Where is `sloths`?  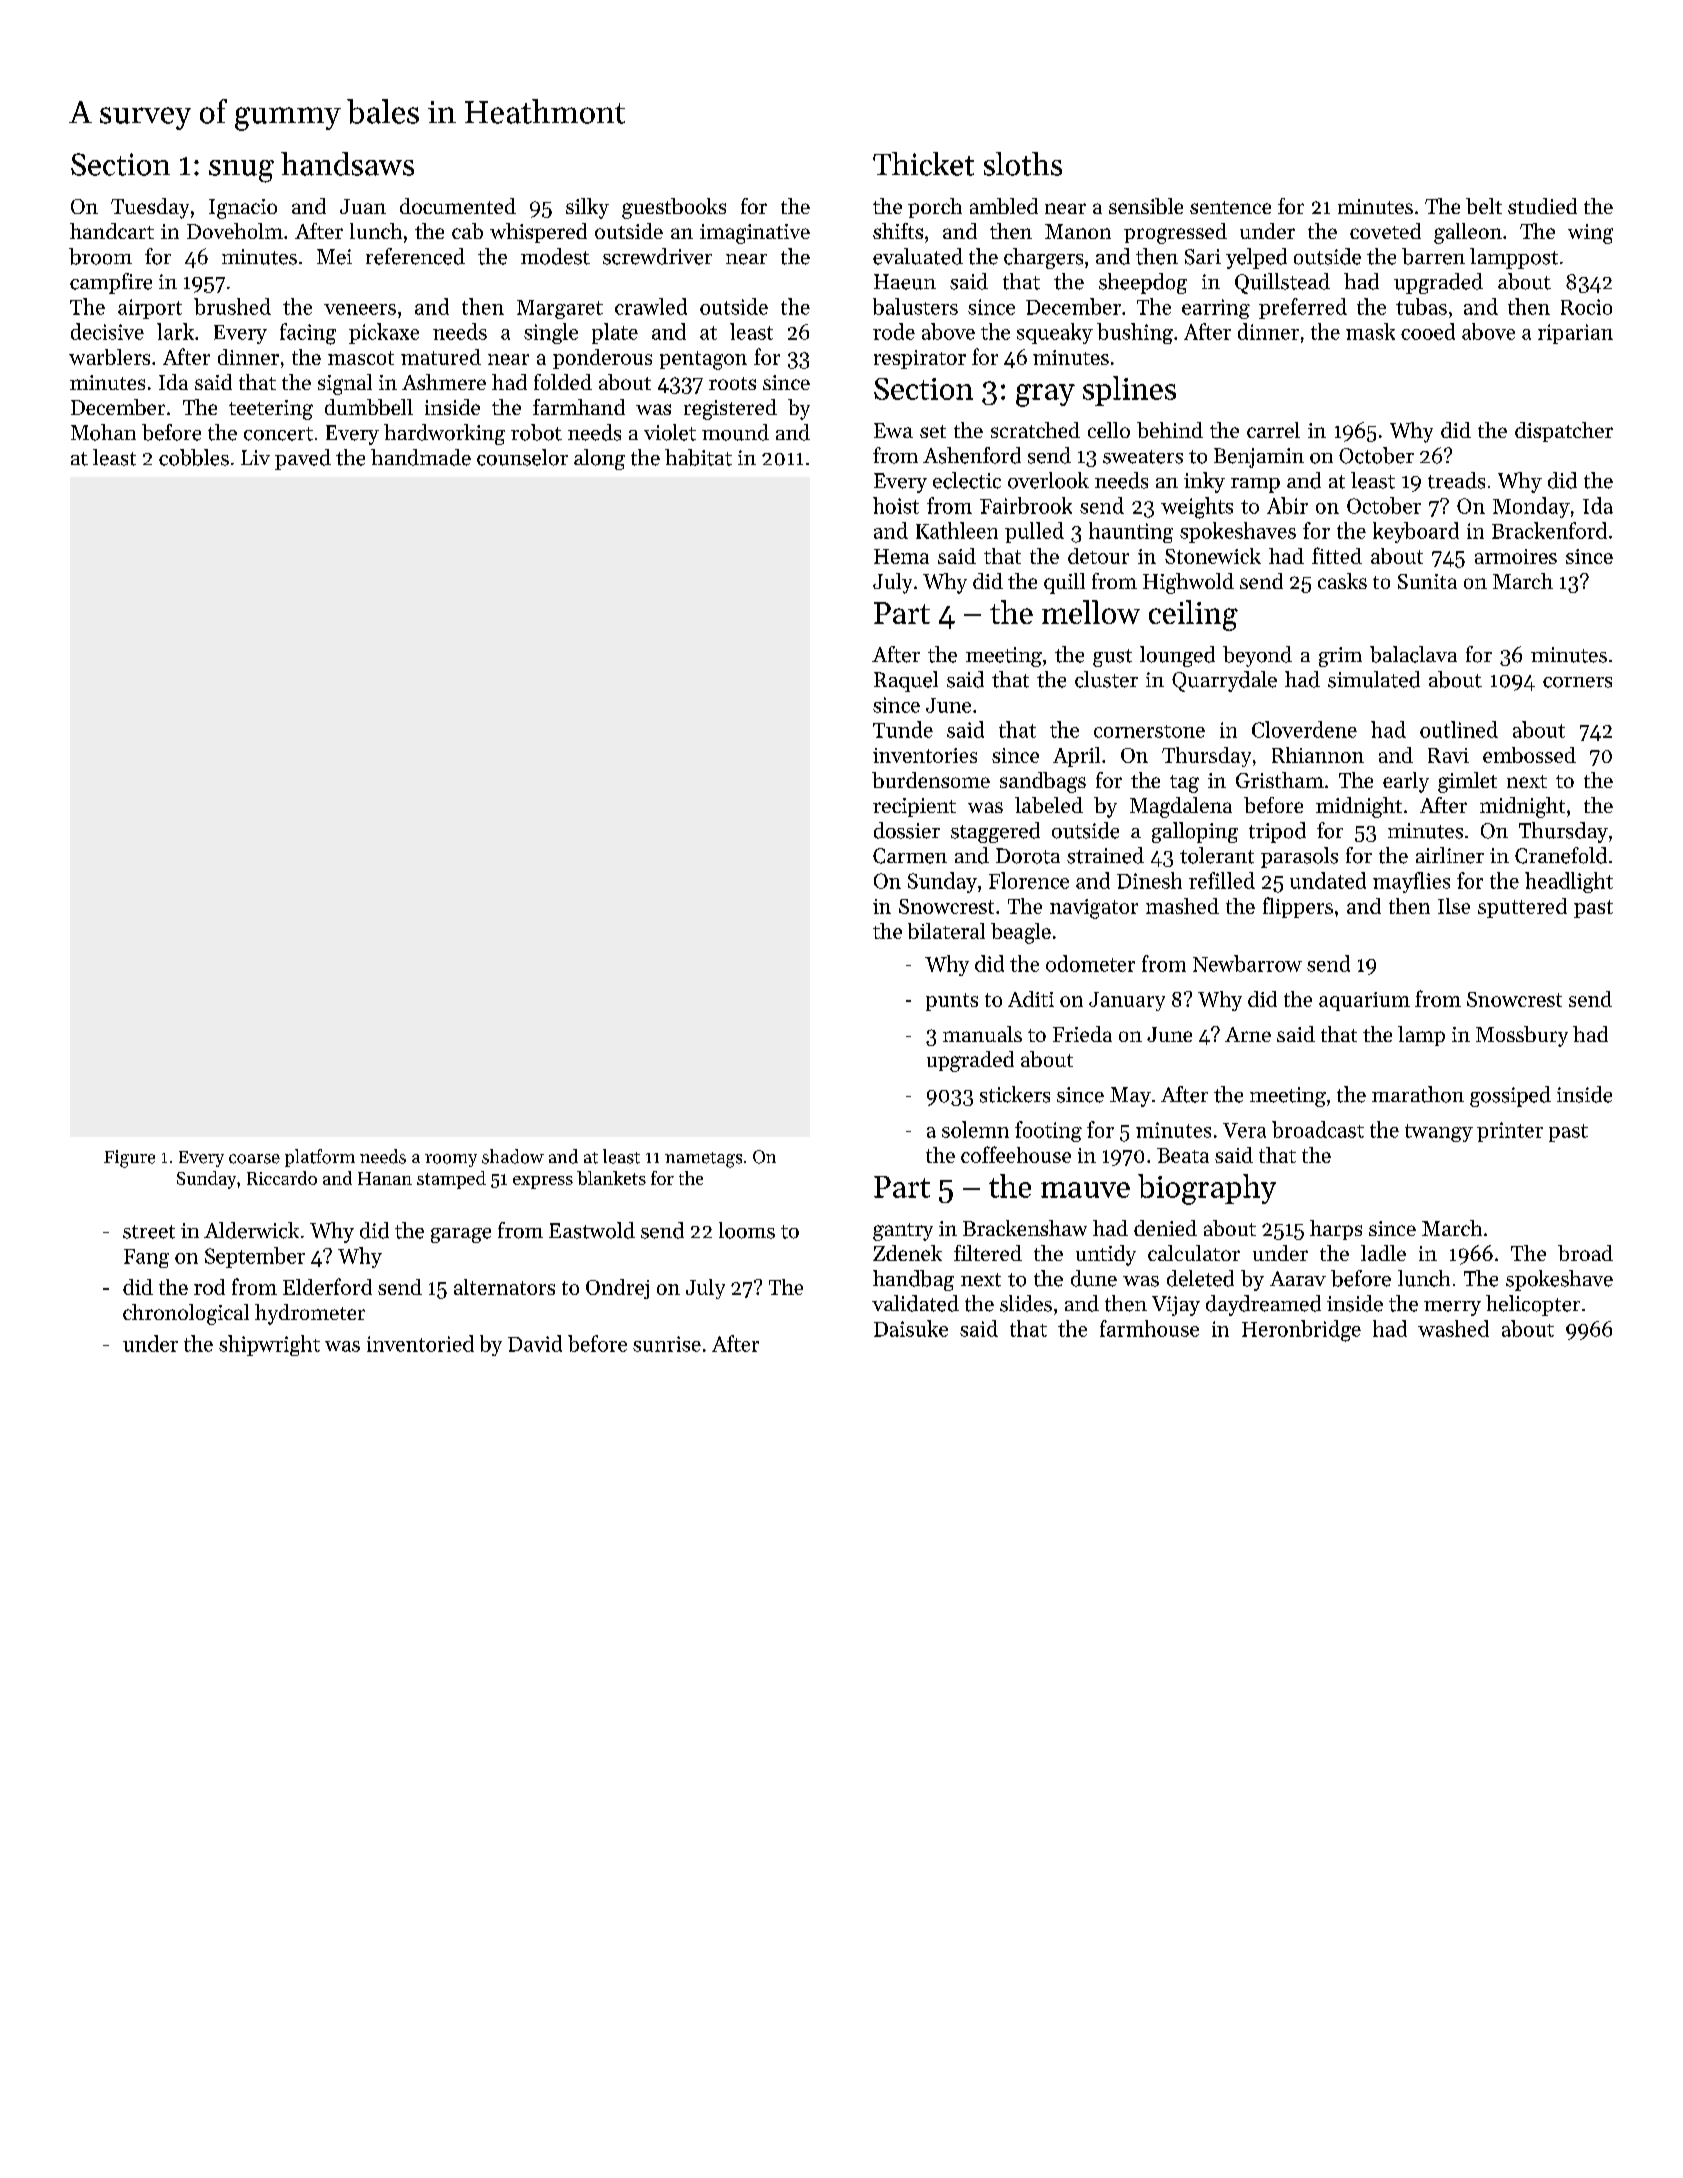 sloths is located at coordinates (1023, 164).
